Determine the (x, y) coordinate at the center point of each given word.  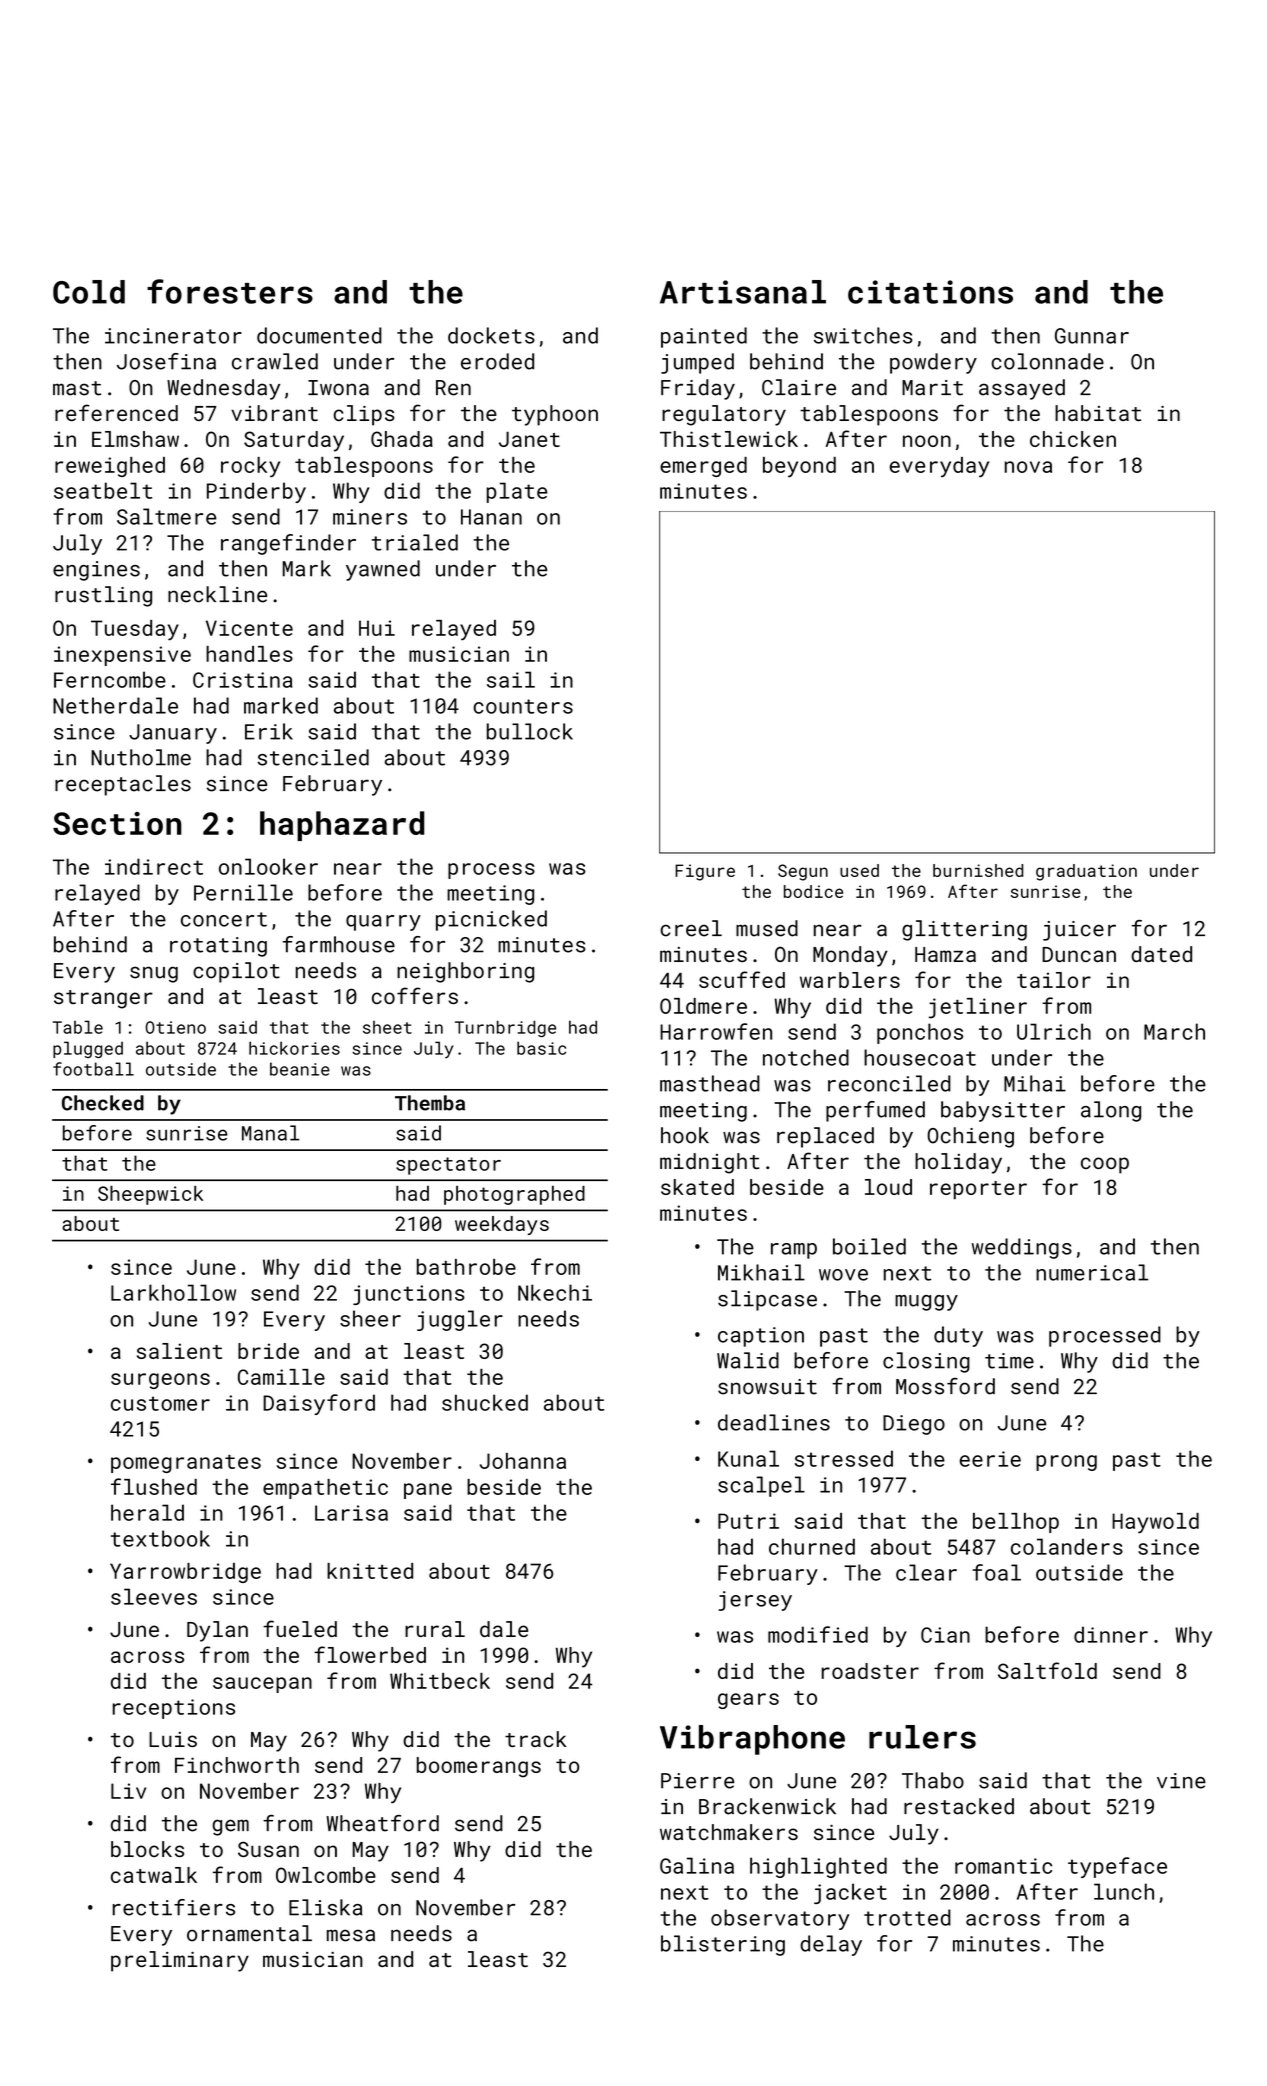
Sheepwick (150, 1195)
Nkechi (555, 1292)
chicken (1073, 439)
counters (523, 706)
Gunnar (1092, 336)
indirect (154, 866)
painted (704, 337)
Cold (89, 292)
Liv (128, 1791)
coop (1105, 1165)
